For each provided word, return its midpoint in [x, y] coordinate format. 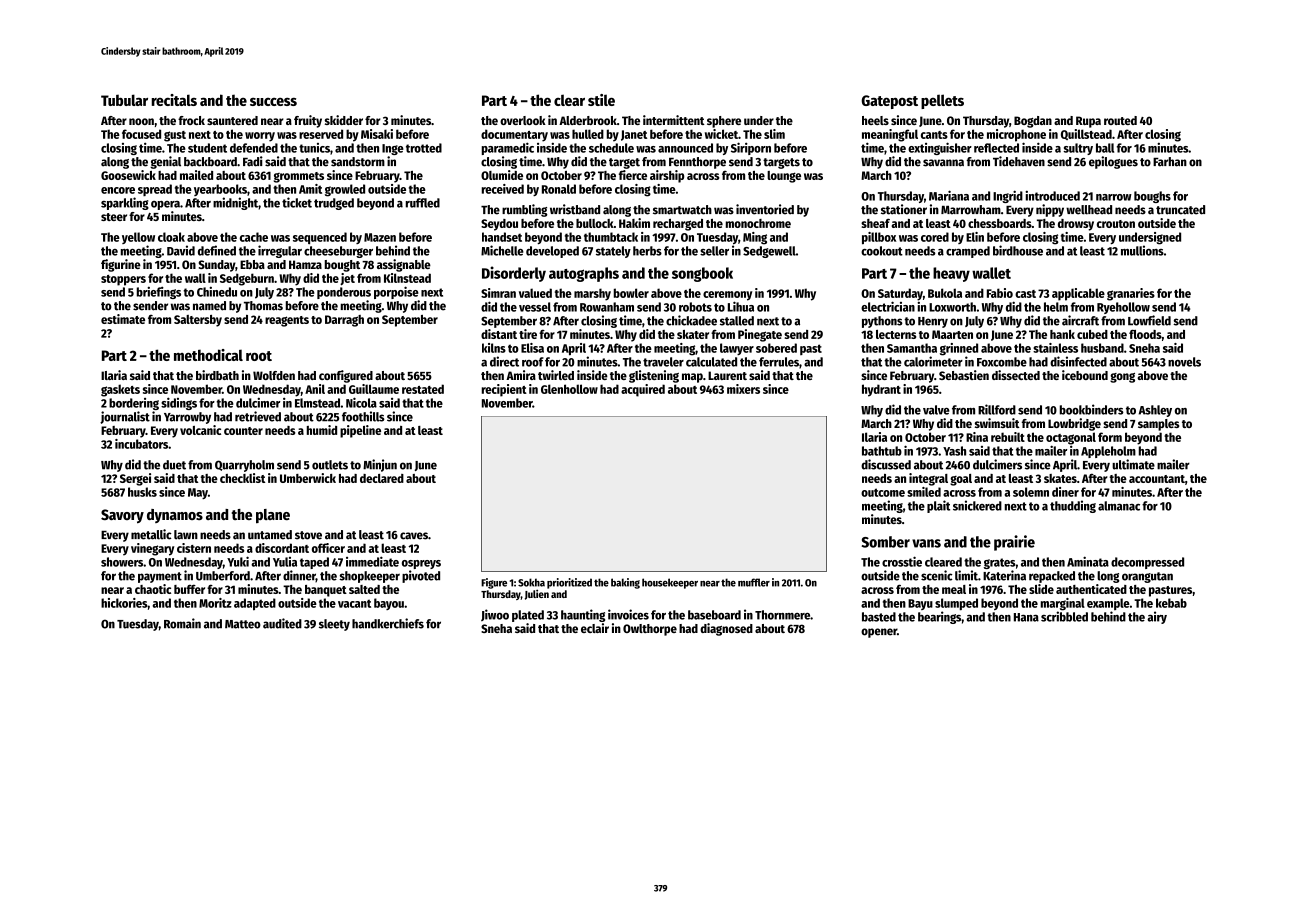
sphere [724, 122]
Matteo [243, 624]
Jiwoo [495, 615]
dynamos [175, 516]
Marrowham [971, 210]
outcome [883, 492]
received [503, 189]
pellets [942, 101]
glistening [654, 376]
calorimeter [933, 361]
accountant [1157, 479]
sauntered [232, 120]
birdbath [217, 375]
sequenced [320, 238]
